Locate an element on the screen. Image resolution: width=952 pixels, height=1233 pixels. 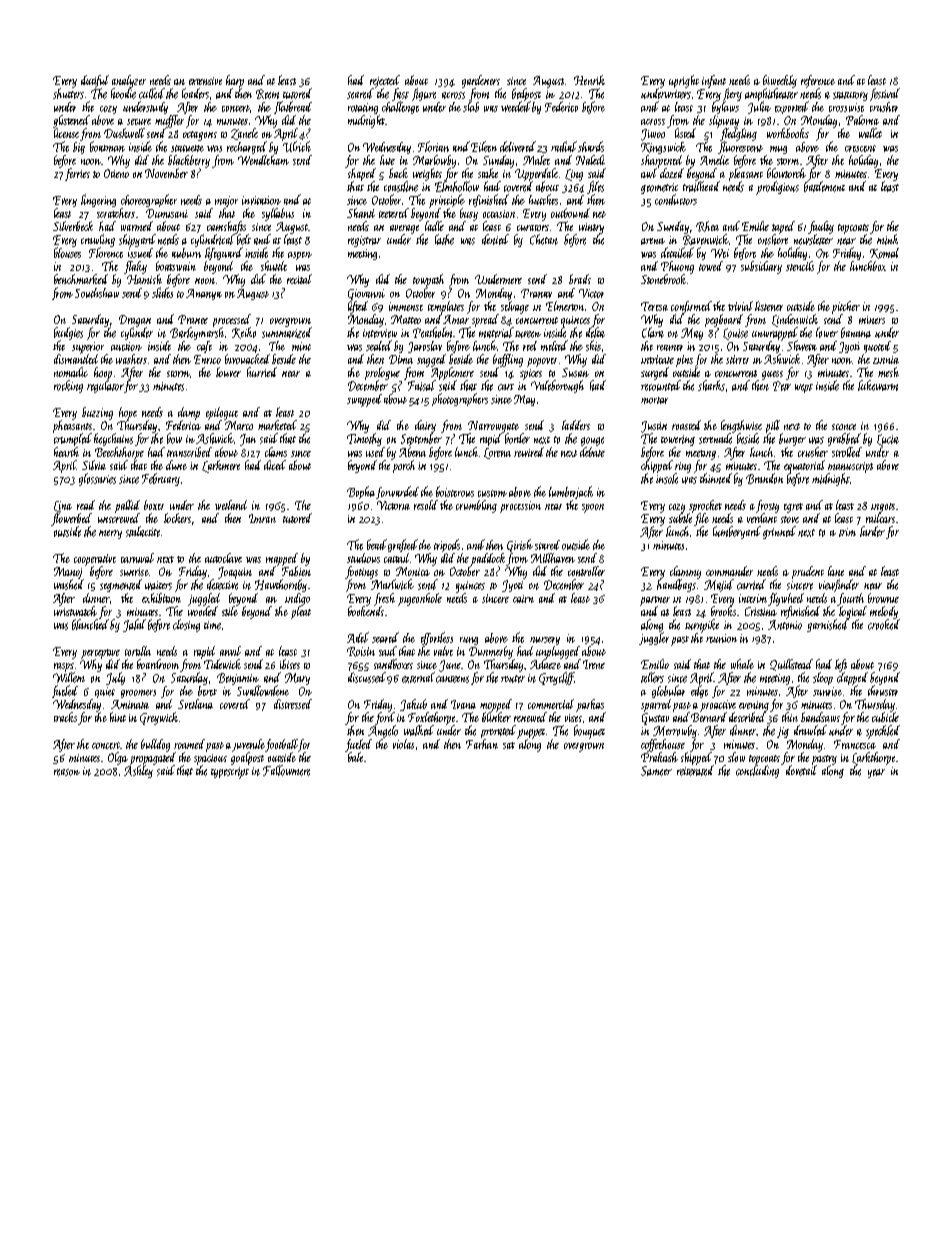
custom is located at coordinates (492, 493).
